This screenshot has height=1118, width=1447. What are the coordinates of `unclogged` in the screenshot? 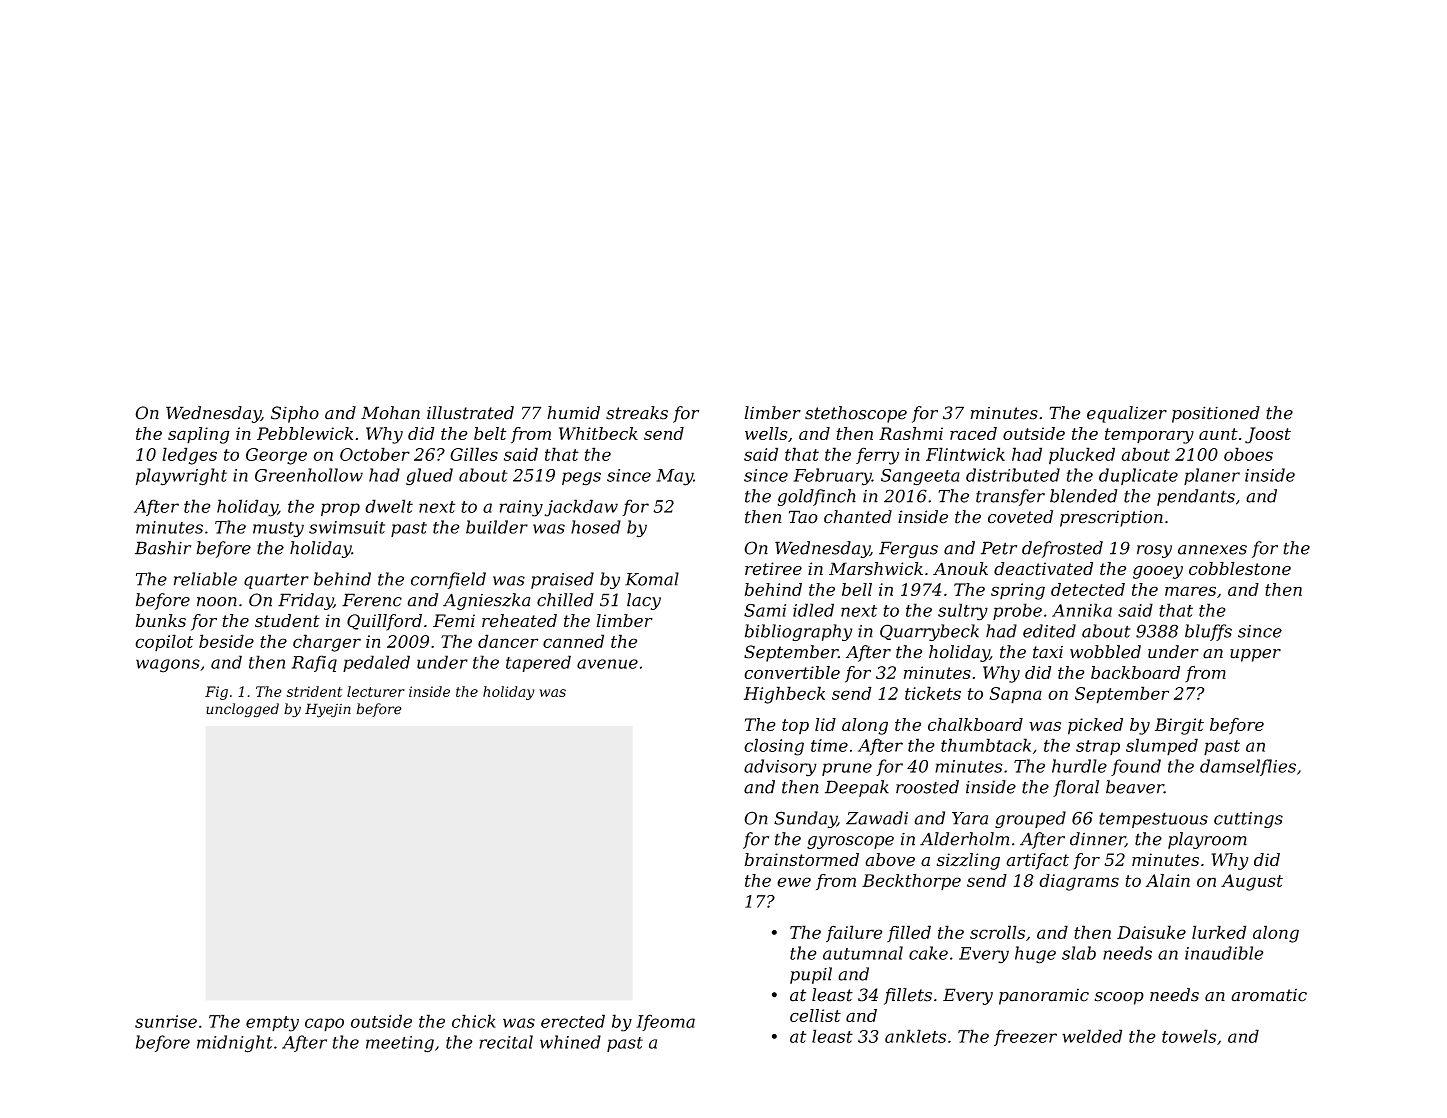 It's located at (242, 710).
